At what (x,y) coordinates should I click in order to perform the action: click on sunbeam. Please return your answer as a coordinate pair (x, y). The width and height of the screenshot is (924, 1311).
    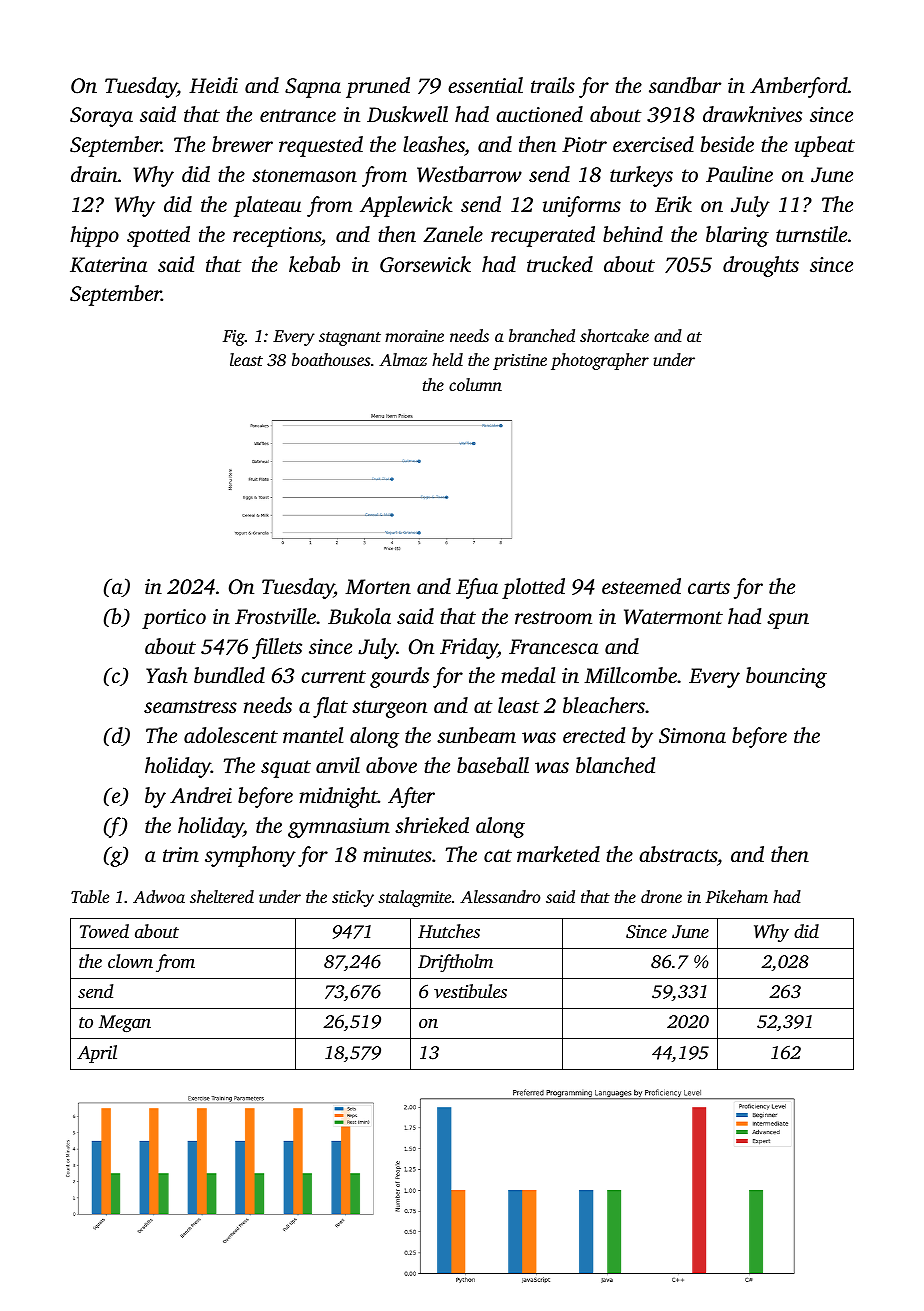
    Looking at the image, I should click on (476, 735).
